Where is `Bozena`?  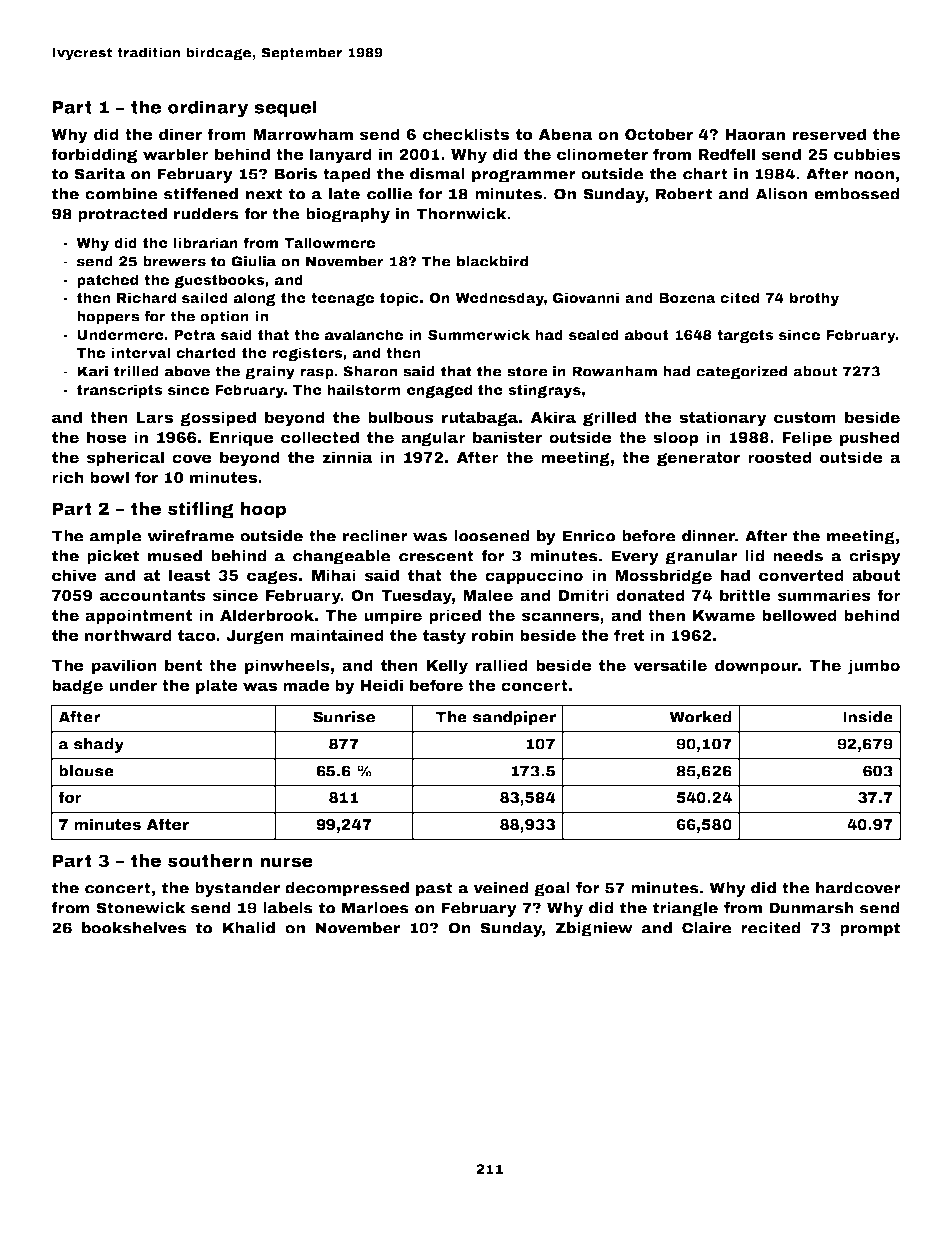
Bozena is located at coordinates (687, 298).
